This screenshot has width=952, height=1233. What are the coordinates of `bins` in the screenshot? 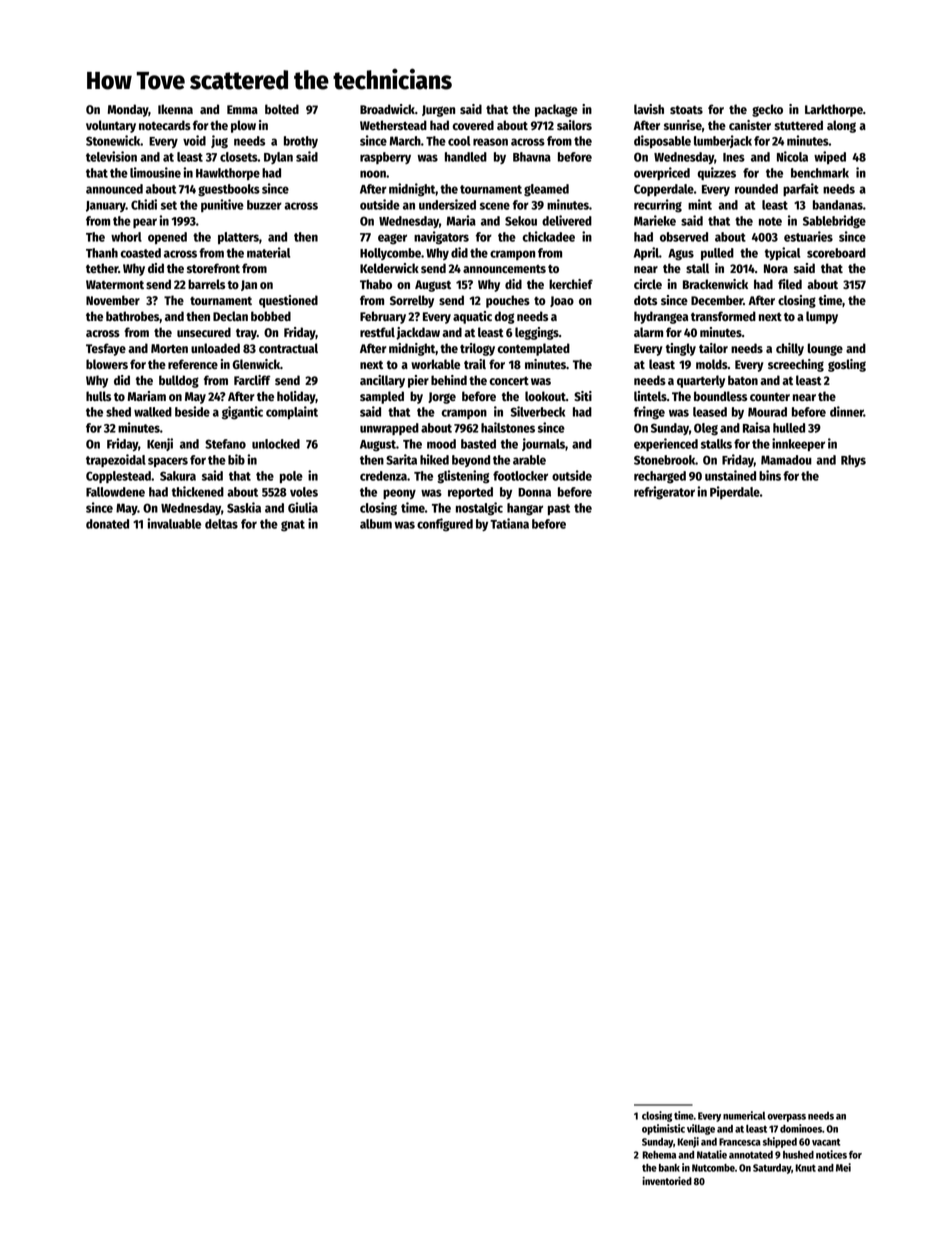 It's located at (770, 475).
